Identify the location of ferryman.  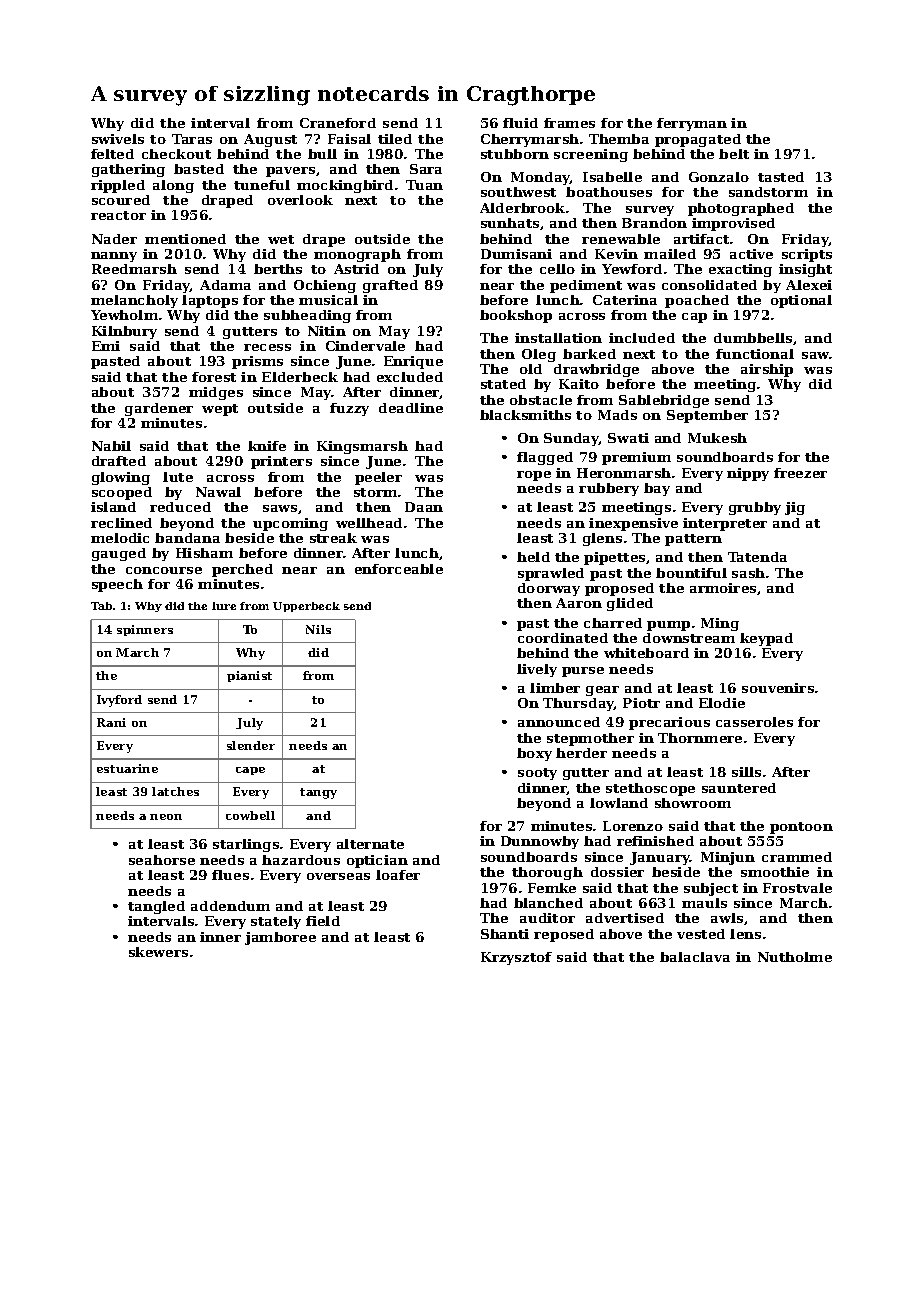
(692, 124).
